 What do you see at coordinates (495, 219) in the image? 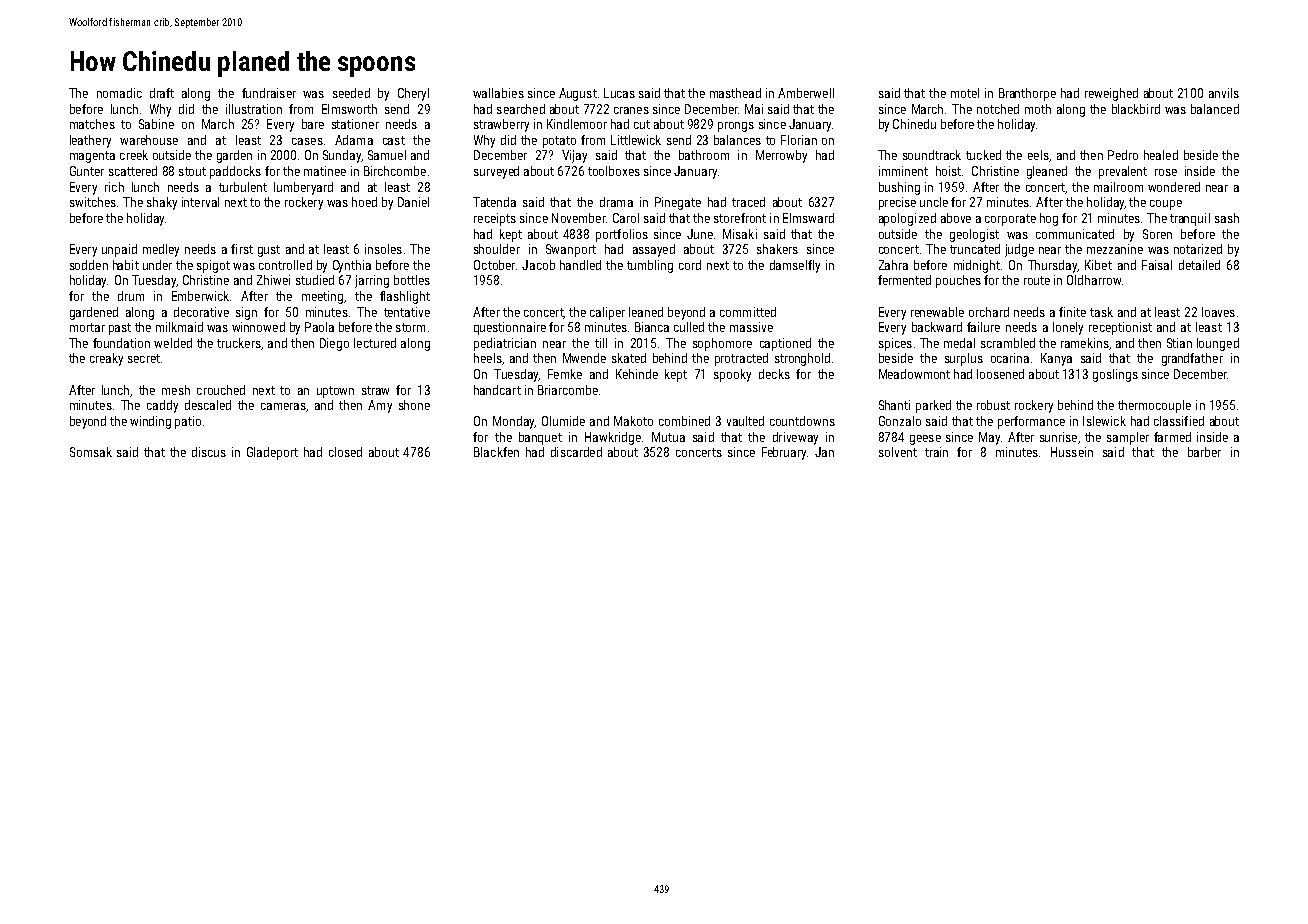
I see `receipts` at bounding box center [495, 219].
